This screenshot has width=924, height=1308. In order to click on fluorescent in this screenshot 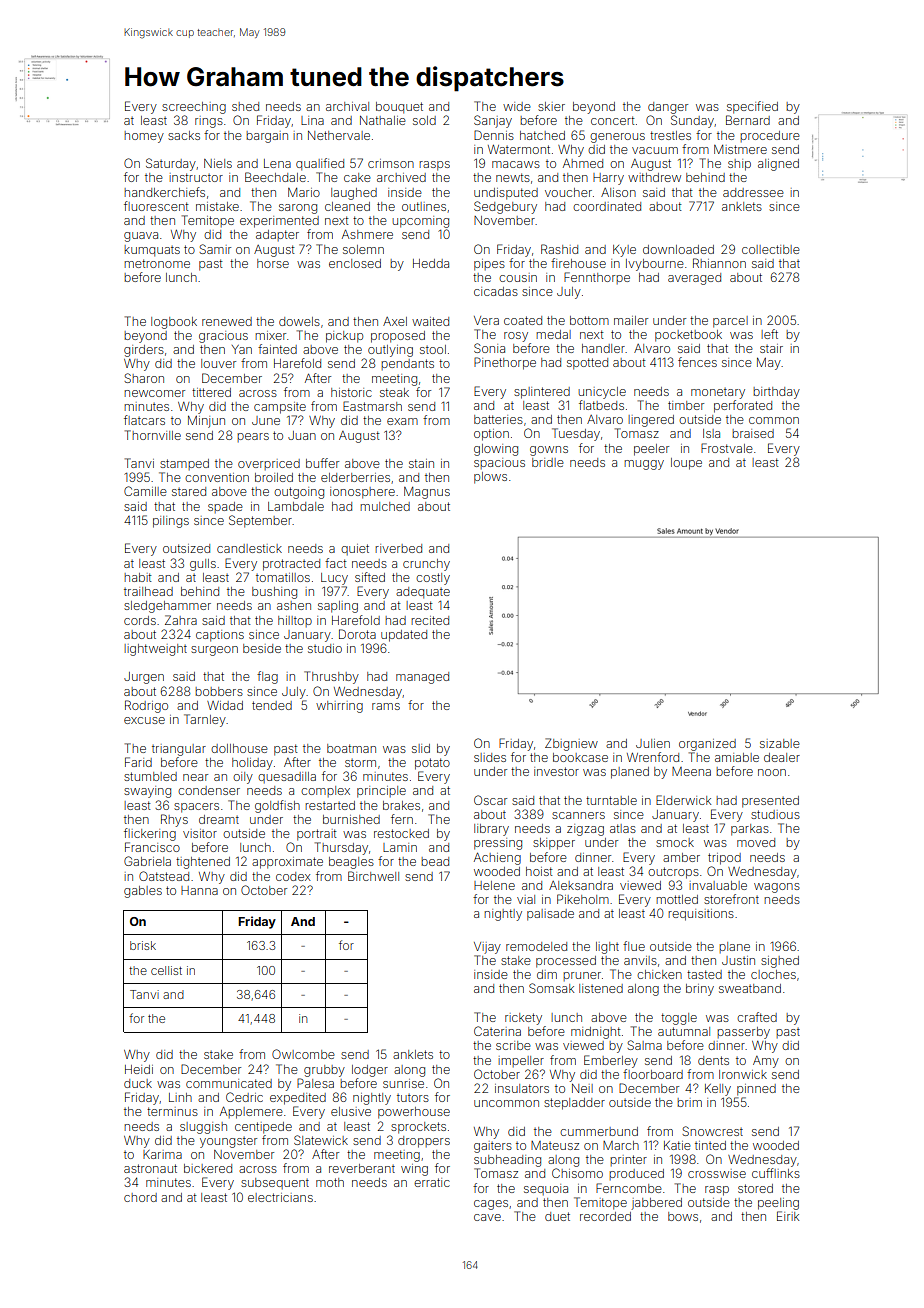, I will do `click(156, 206)`.
